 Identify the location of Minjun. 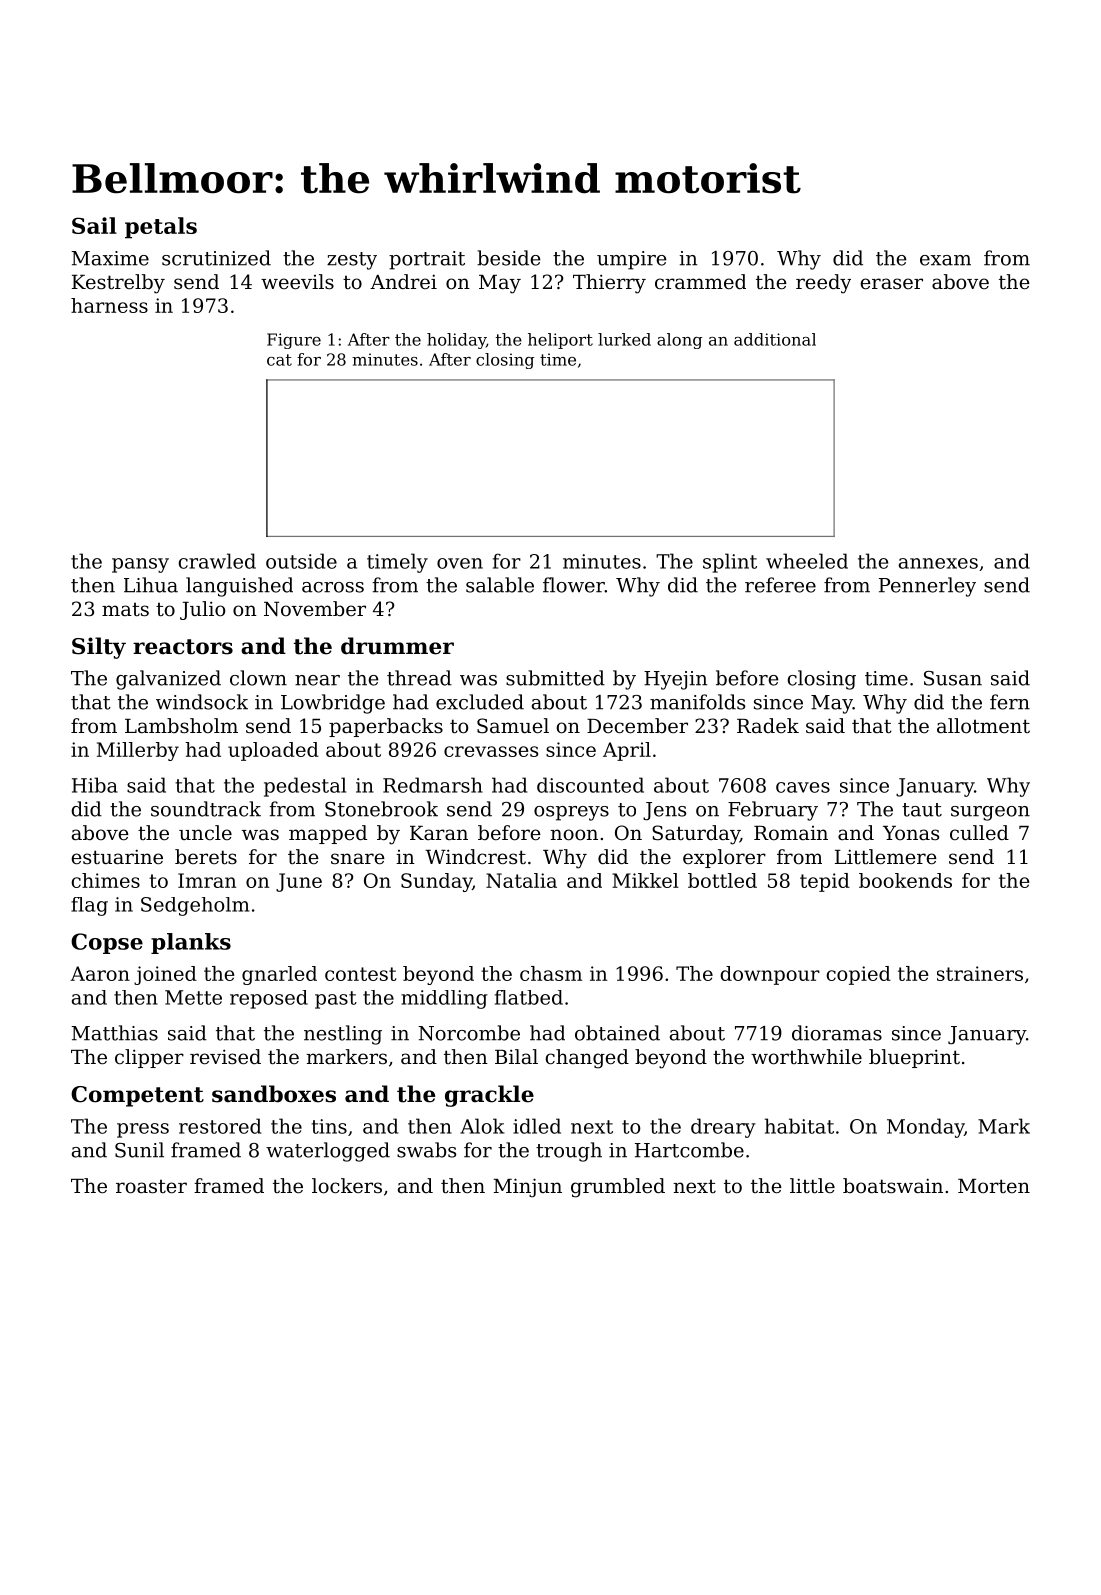
(528, 1188).
